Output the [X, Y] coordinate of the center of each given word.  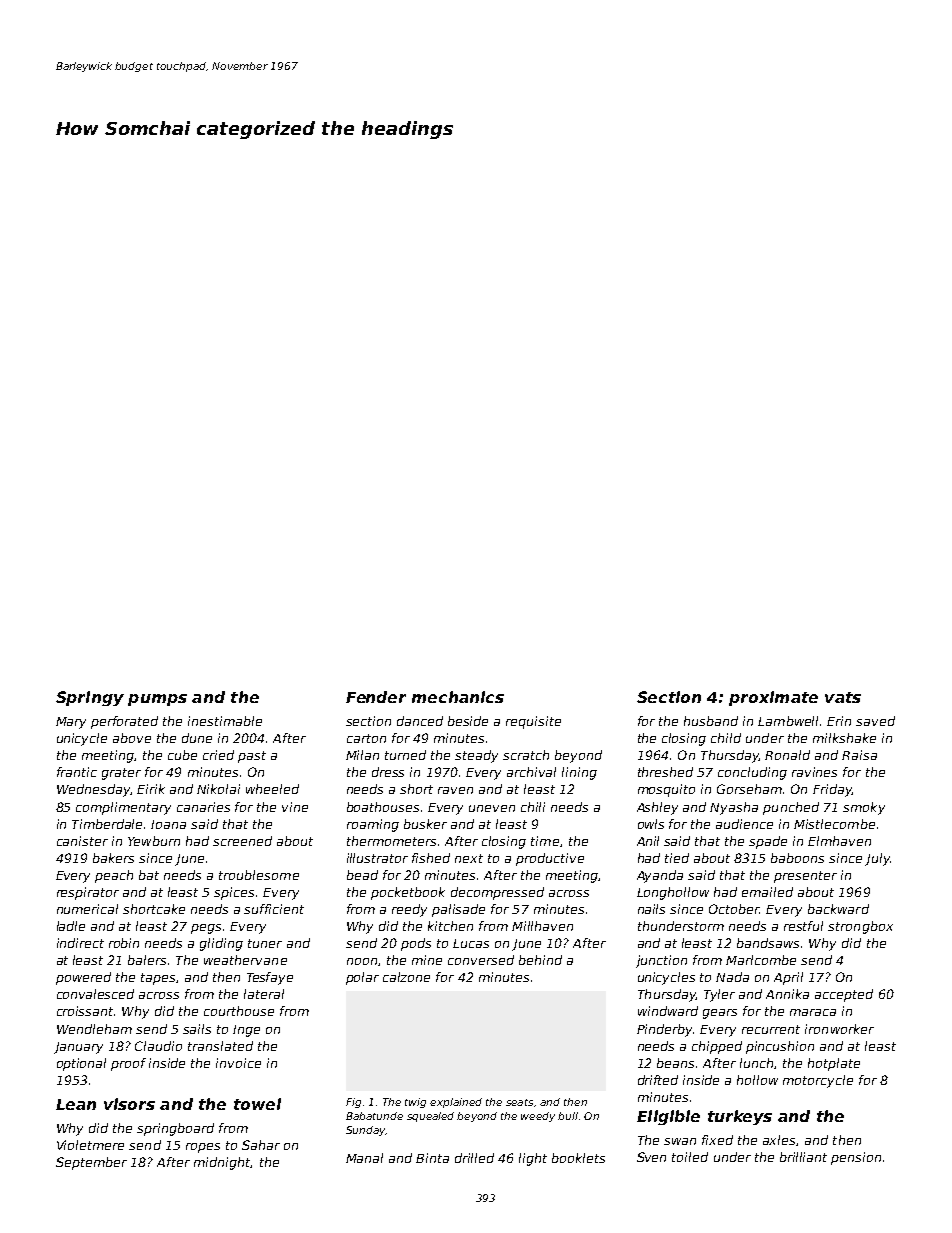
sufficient [274, 909]
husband [711, 721]
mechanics [458, 697]
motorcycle [818, 1081]
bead [362, 875]
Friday [832, 790]
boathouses [383, 807]
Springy [90, 698]
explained [456, 1103]
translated [220, 1046]
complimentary [123, 808]
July [877, 859]
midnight [222, 1163]
